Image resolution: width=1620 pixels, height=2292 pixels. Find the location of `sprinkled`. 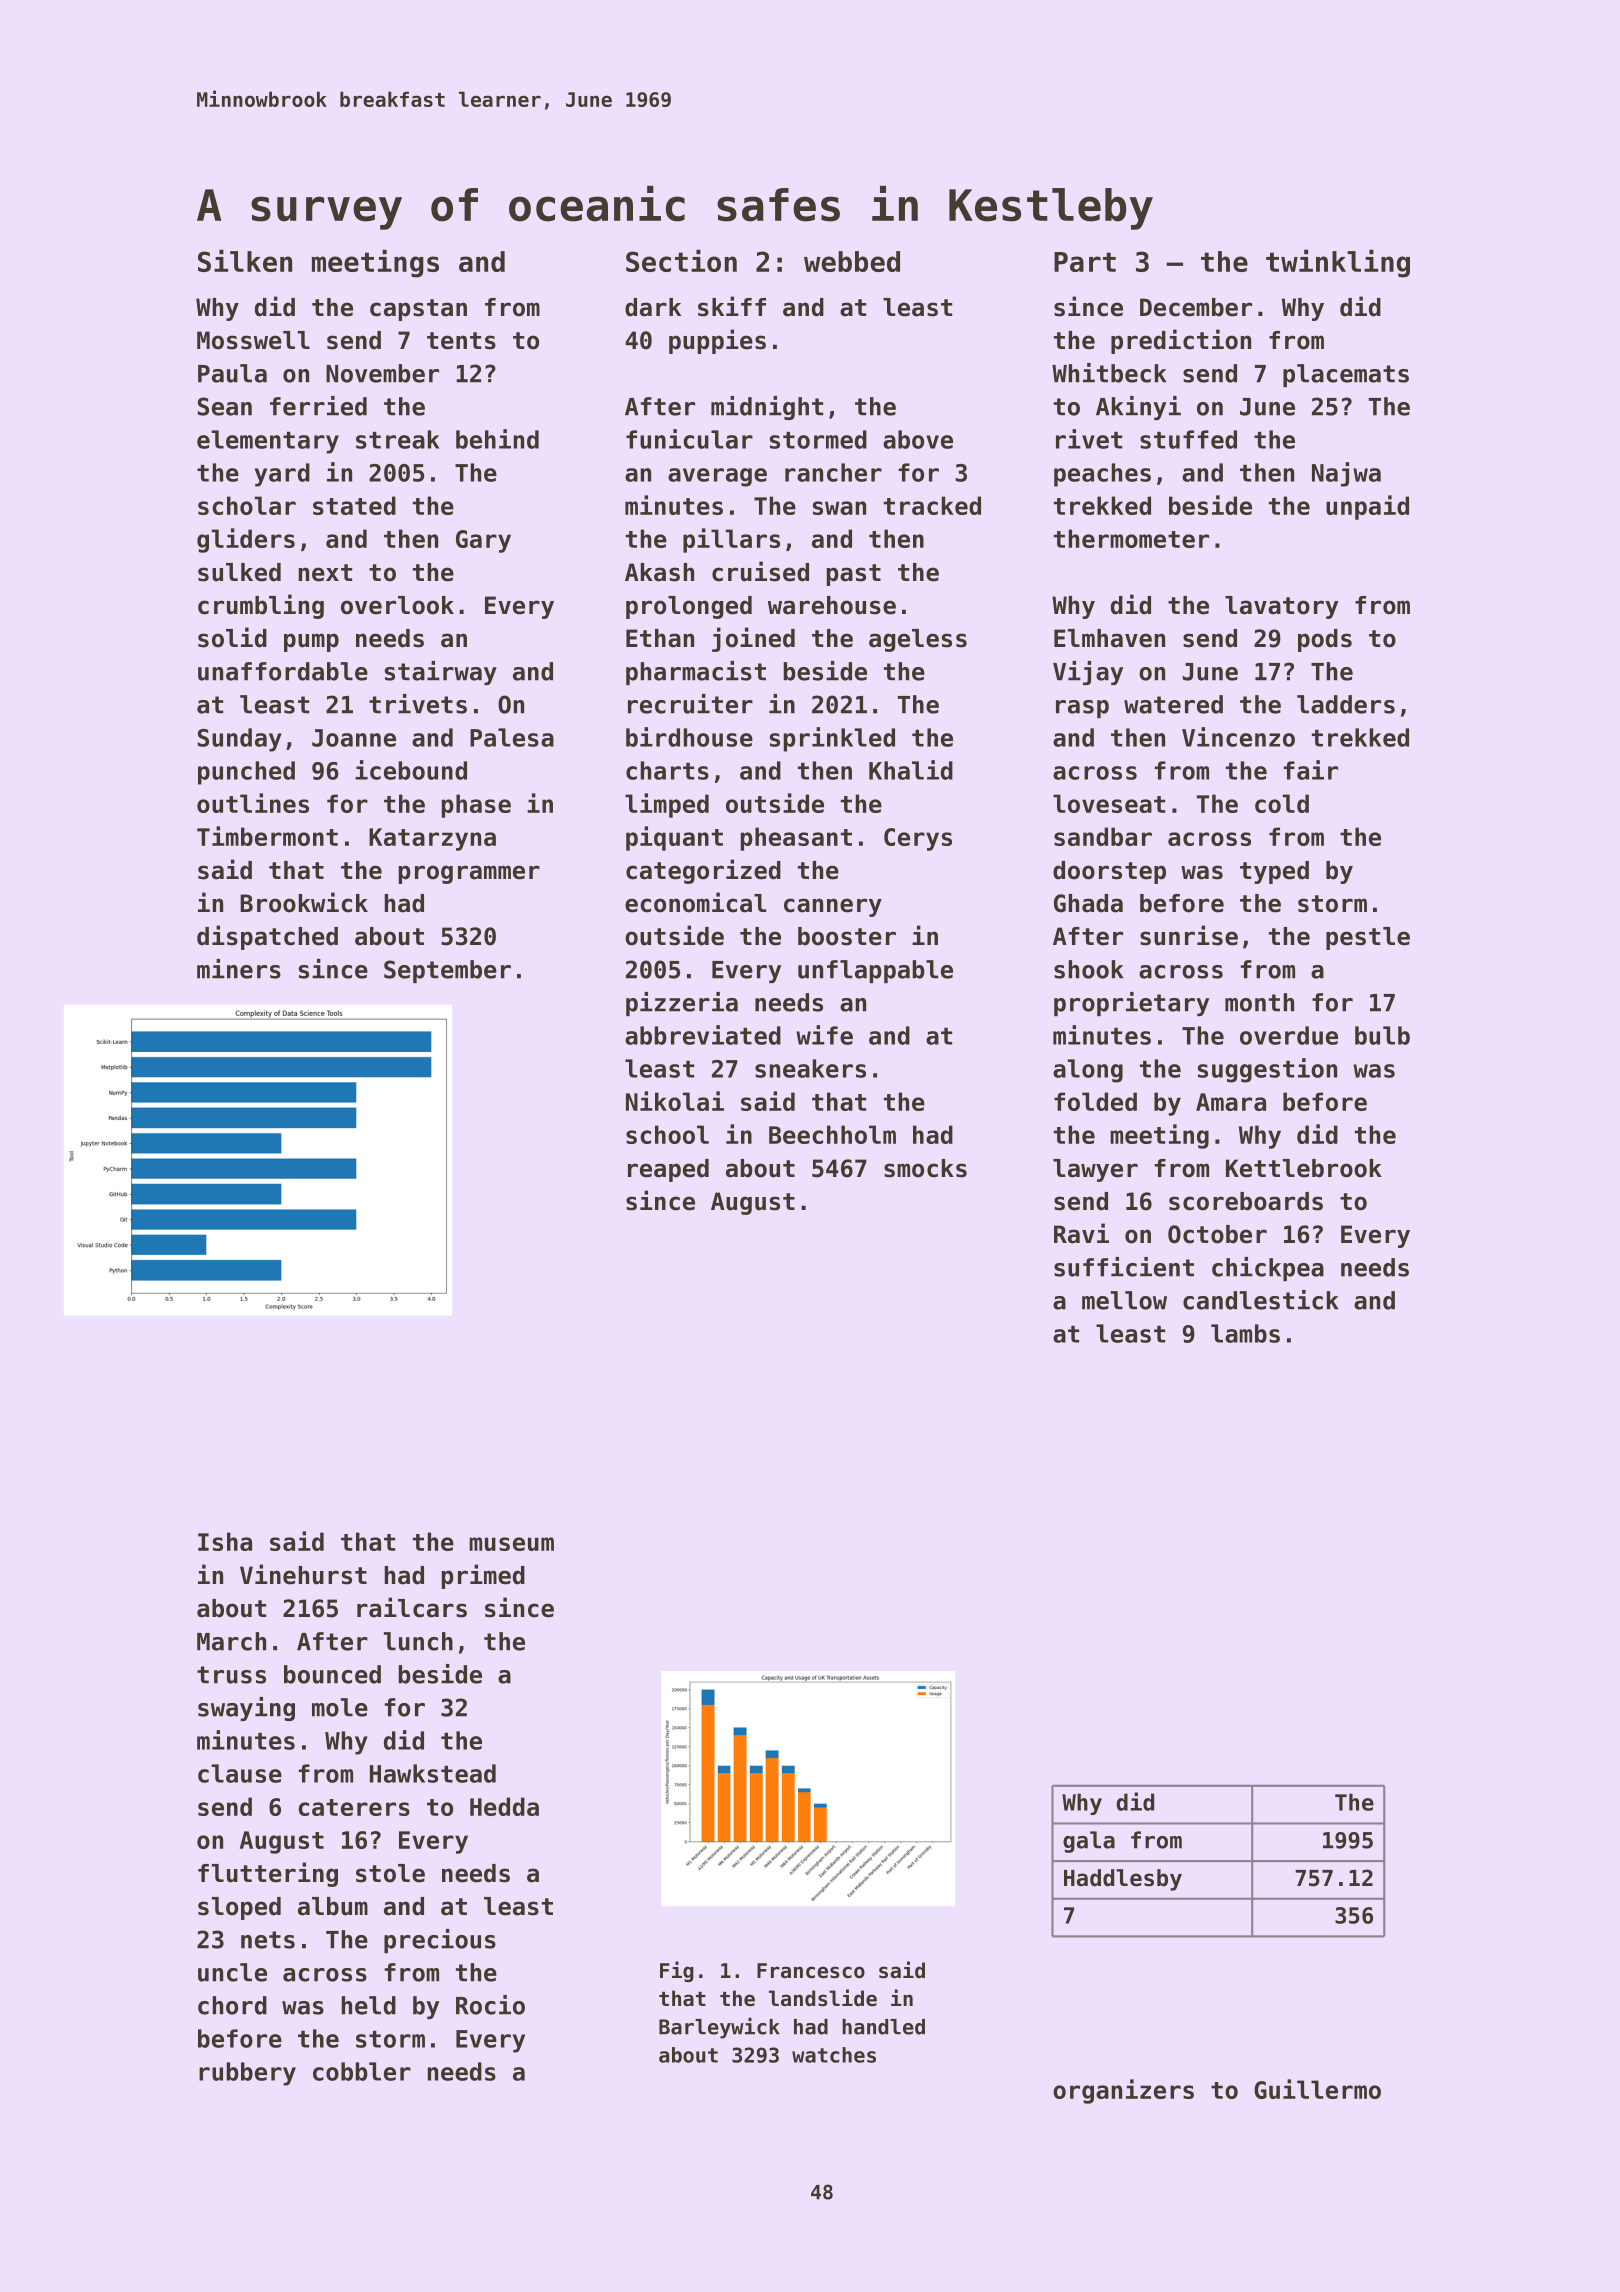

sprinkled is located at coordinates (832, 739).
